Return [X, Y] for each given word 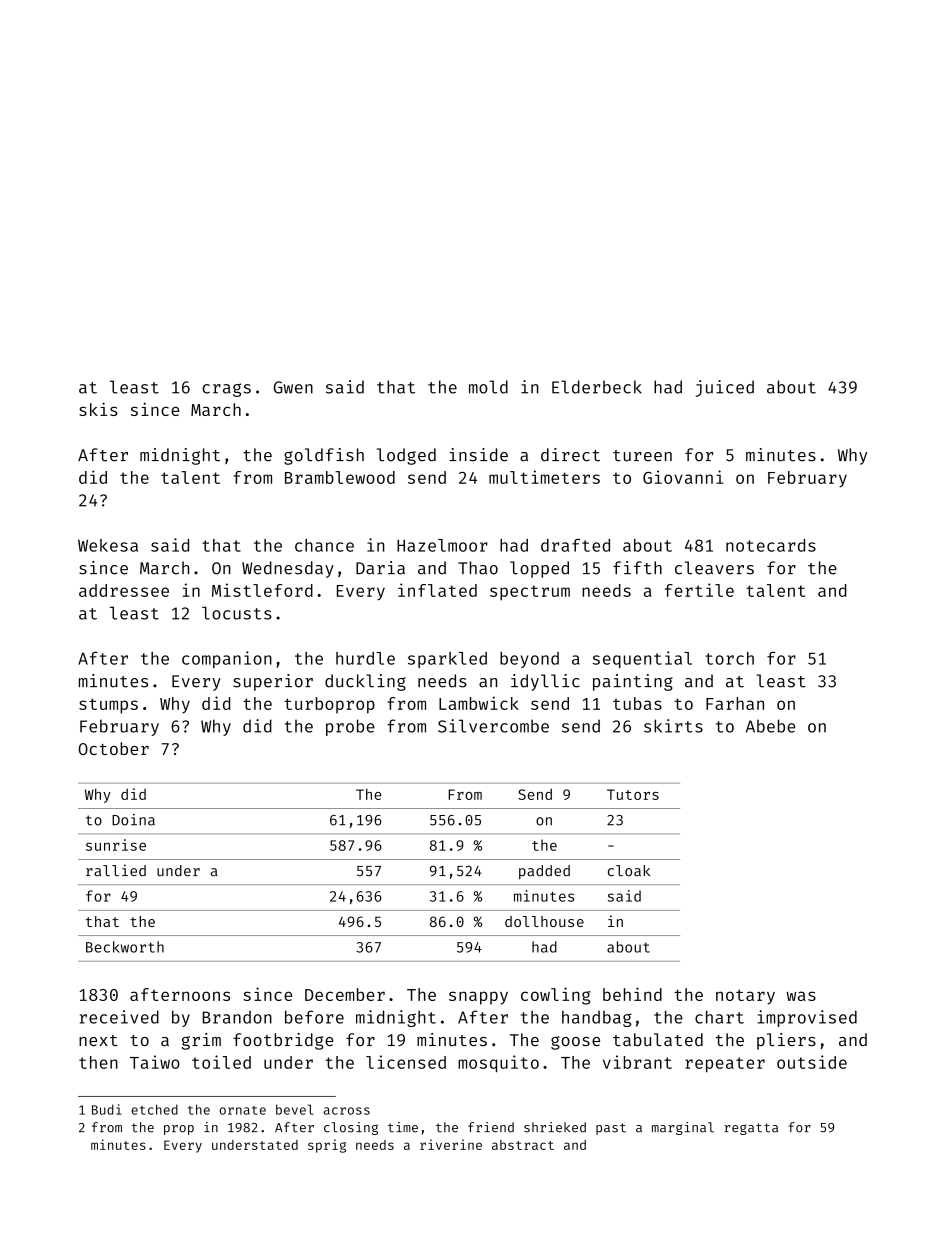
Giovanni [683, 477]
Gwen [293, 387]
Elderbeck [597, 387]
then [98, 1062]
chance [324, 545]
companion [227, 659]
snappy [478, 998]
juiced [724, 388]
